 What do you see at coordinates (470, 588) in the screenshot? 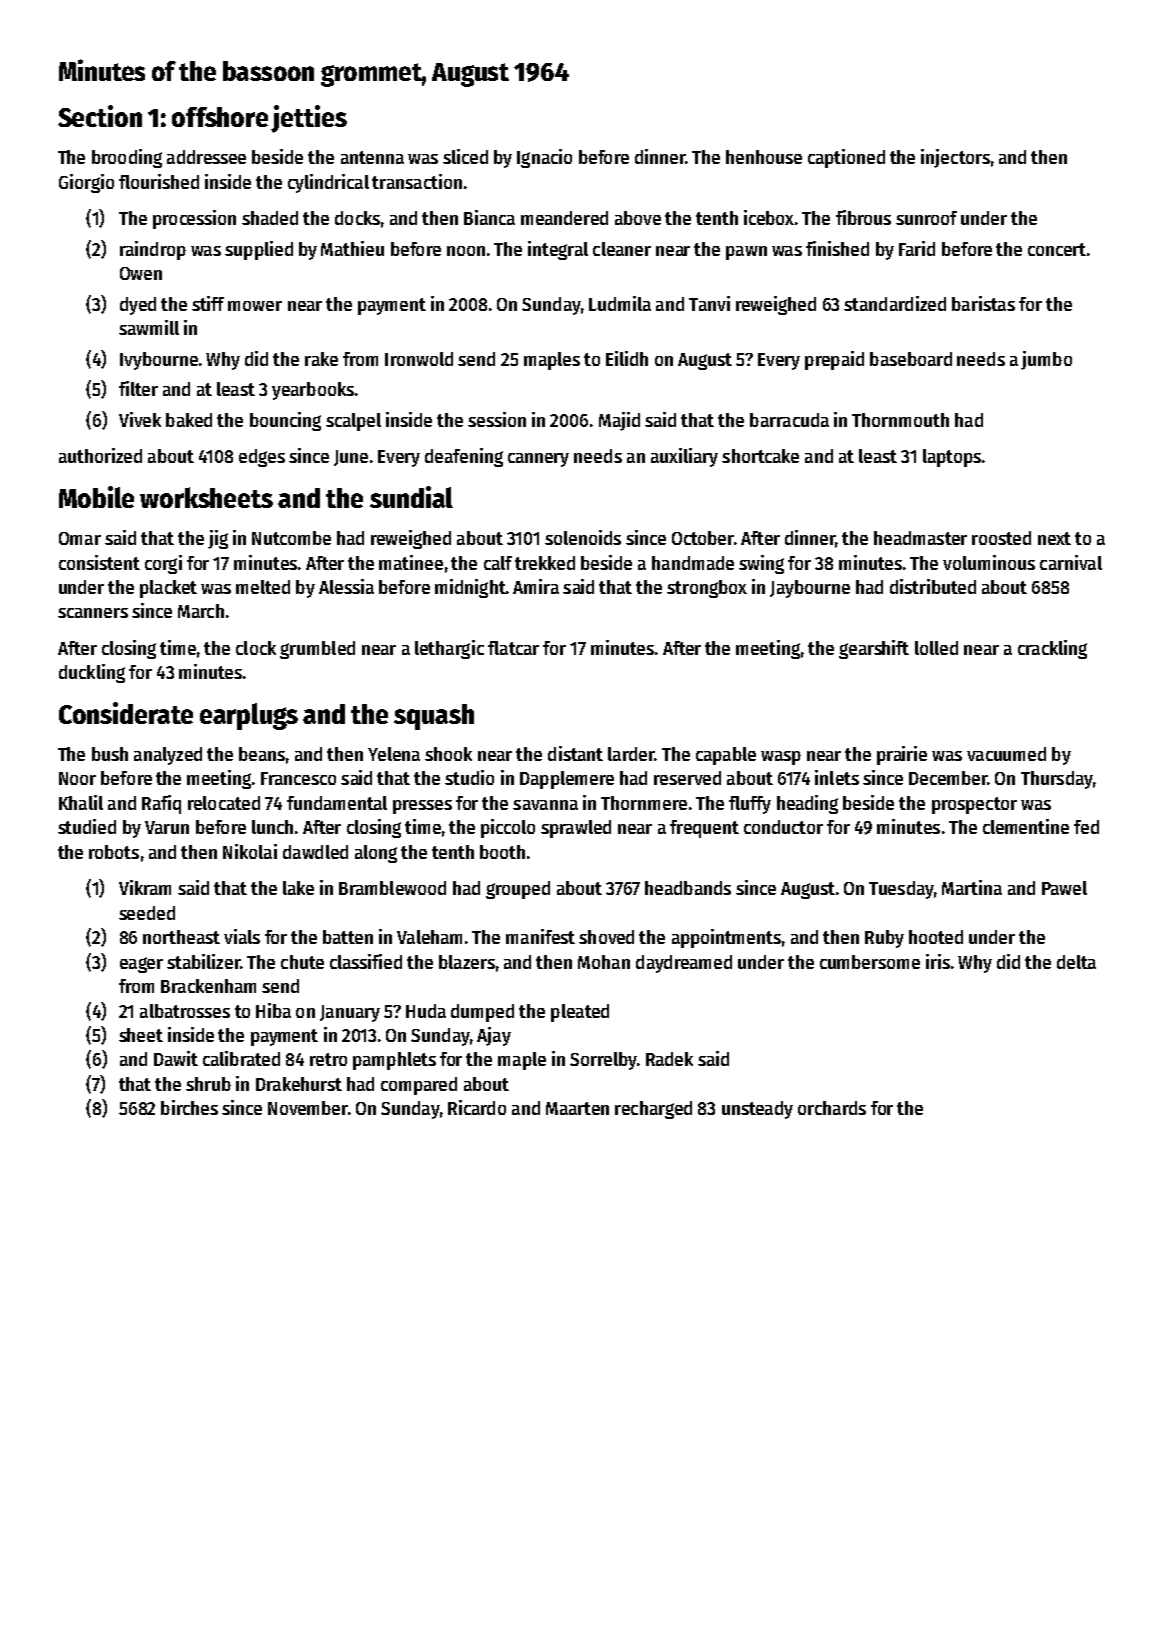
I see `midnight` at bounding box center [470, 588].
